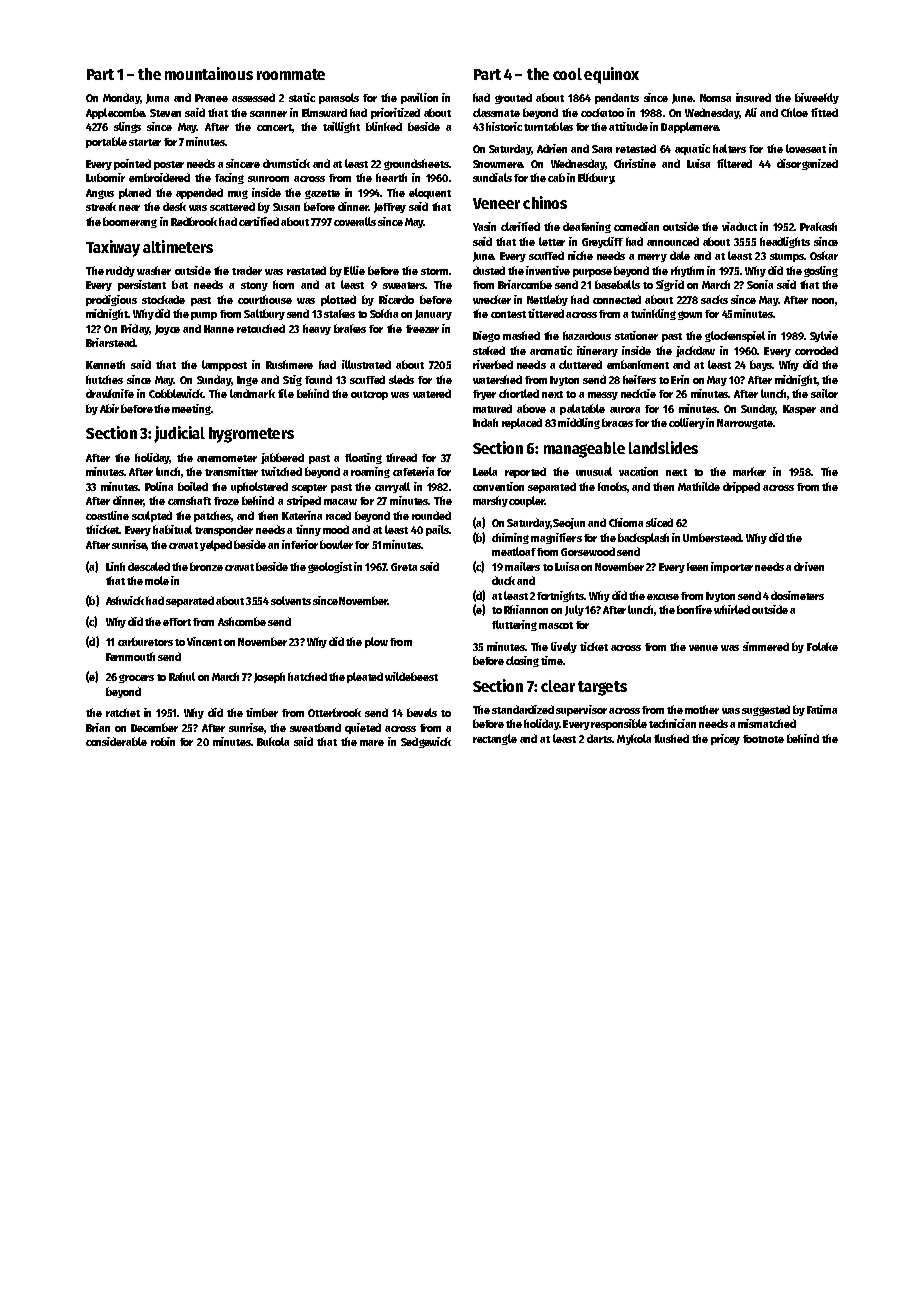 This document has height=1308, width=924. Describe the element at coordinates (816, 350) in the document. I see `corroded` at that location.
